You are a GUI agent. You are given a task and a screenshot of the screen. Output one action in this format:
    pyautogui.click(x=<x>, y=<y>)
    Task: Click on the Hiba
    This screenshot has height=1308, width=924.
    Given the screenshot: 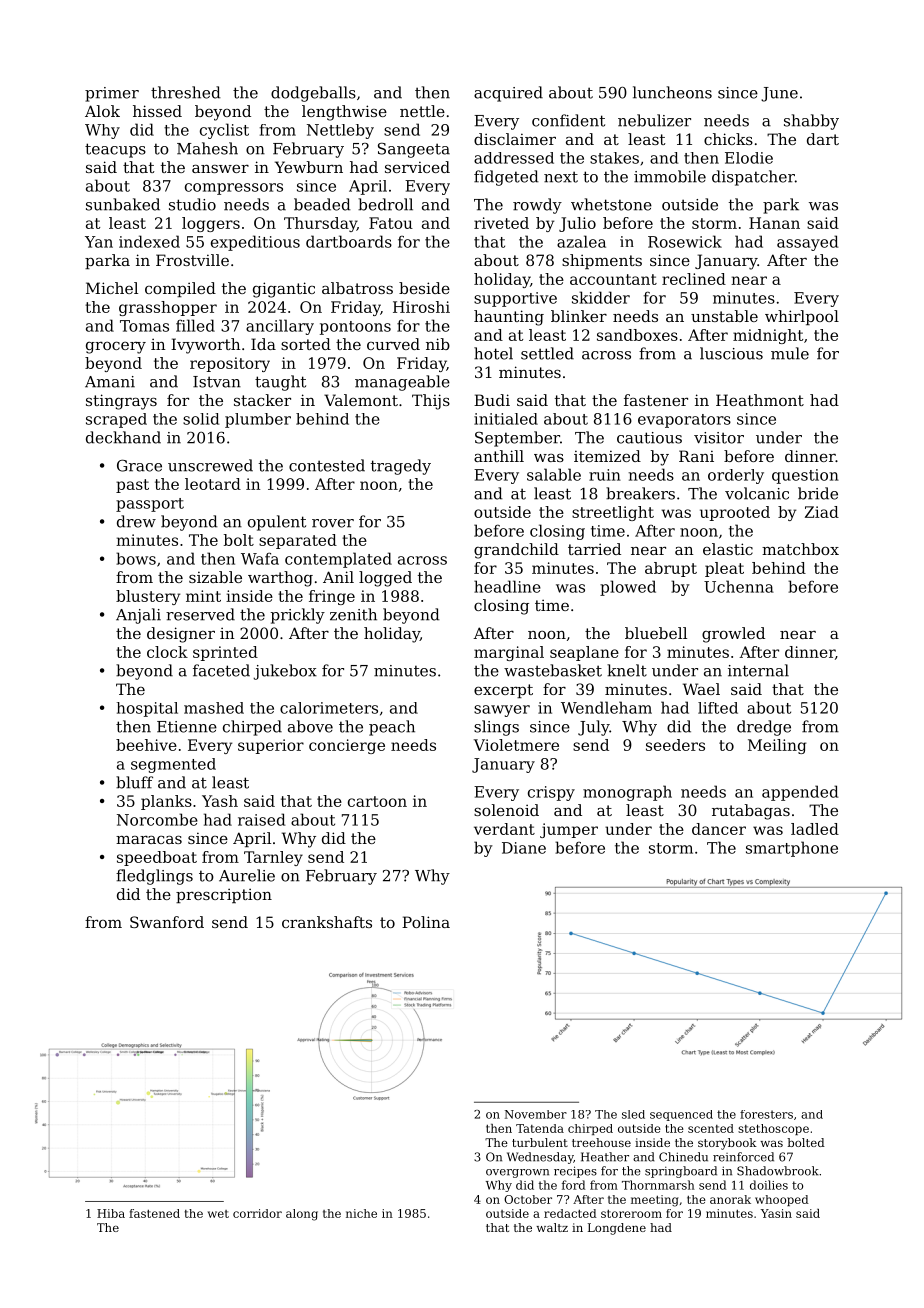 What is the action you would take?
    pyautogui.click(x=111, y=1213)
